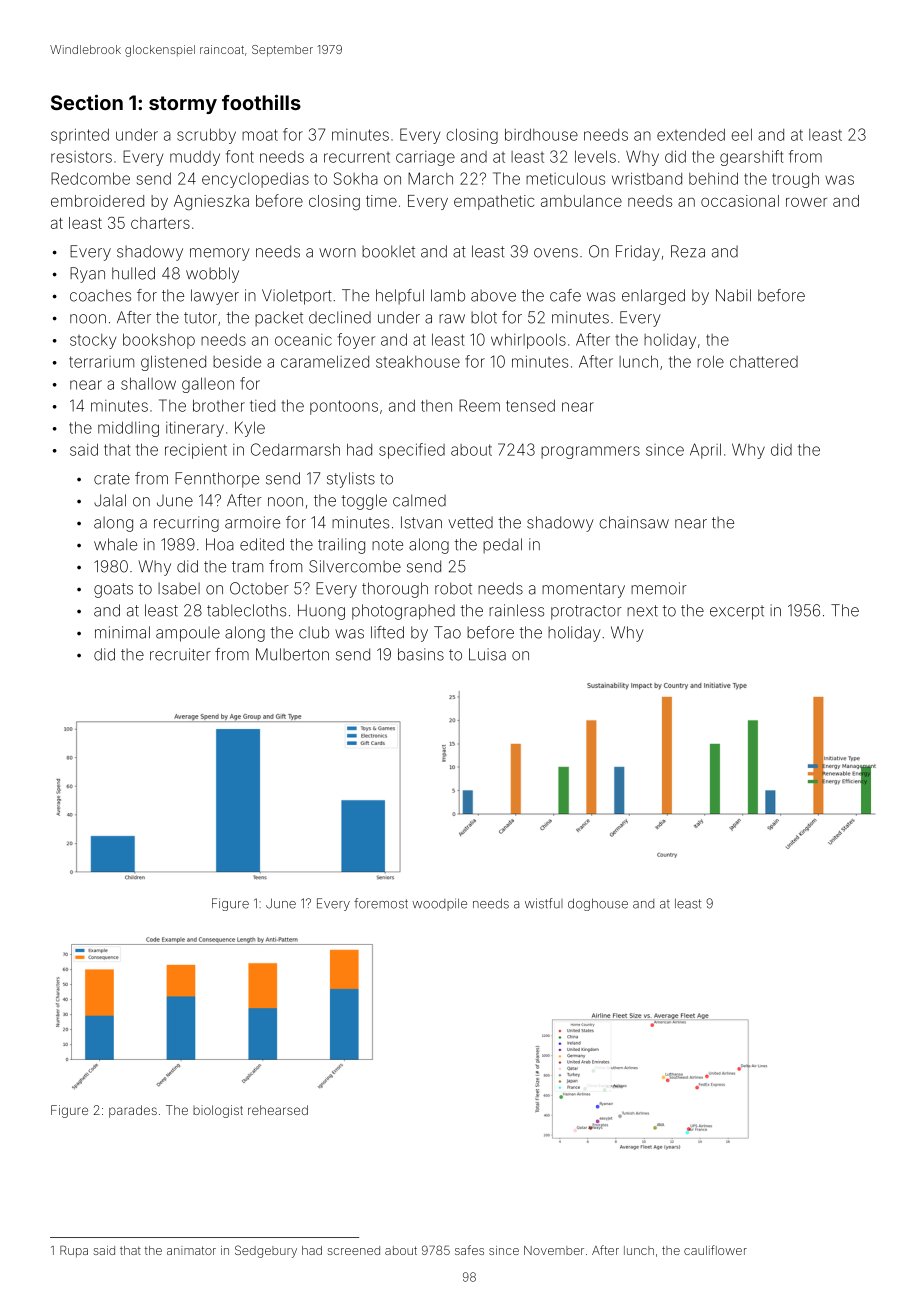 The width and height of the screenshot is (924, 1308). What do you see at coordinates (544, 903) in the screenshot?
I see `wistful` at bounding box center [544, 903].
